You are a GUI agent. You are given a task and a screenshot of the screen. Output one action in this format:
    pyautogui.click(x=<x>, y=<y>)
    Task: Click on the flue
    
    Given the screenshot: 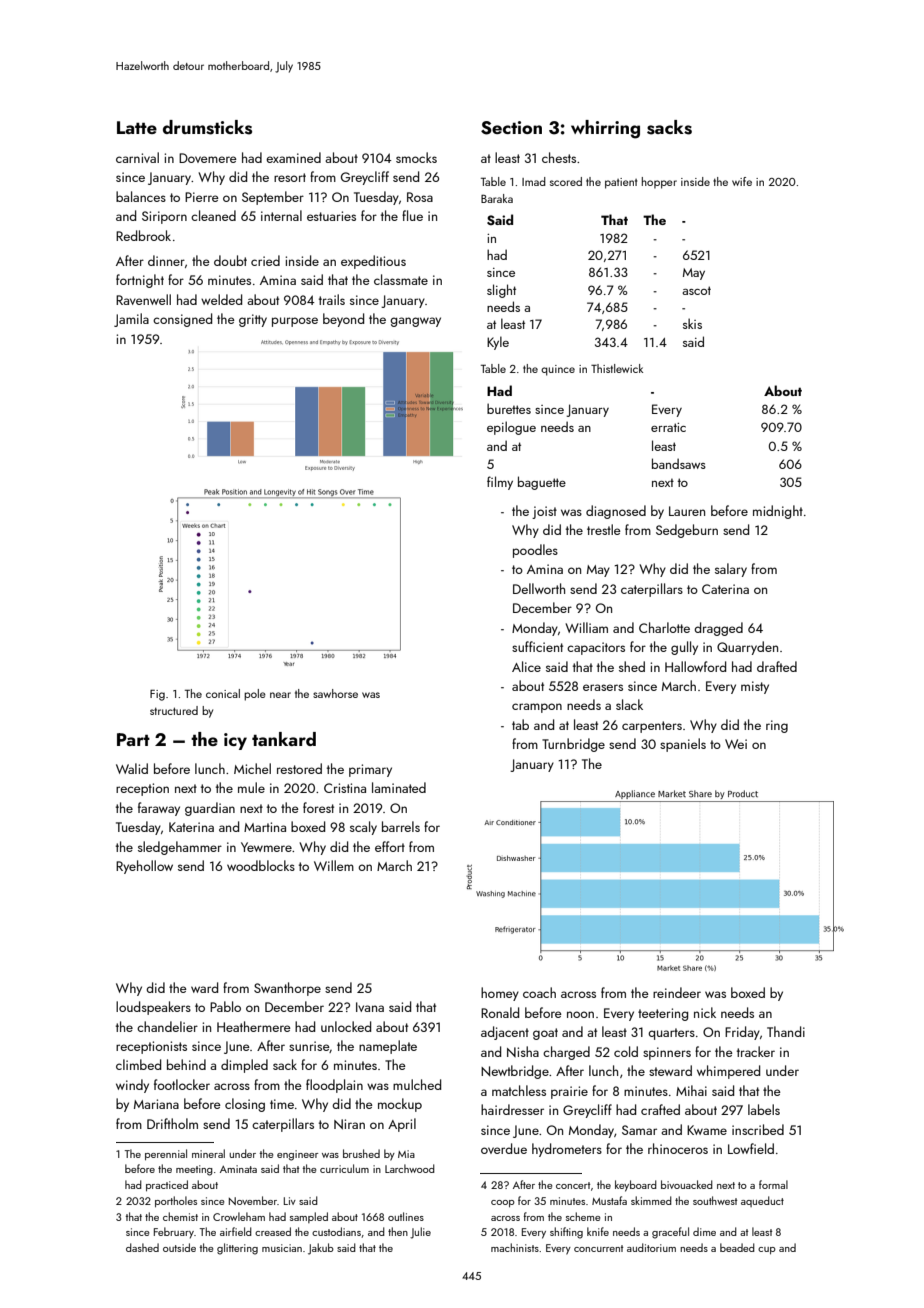 What is the action you would take?
    pyautogui.click(x=412, y=215)
